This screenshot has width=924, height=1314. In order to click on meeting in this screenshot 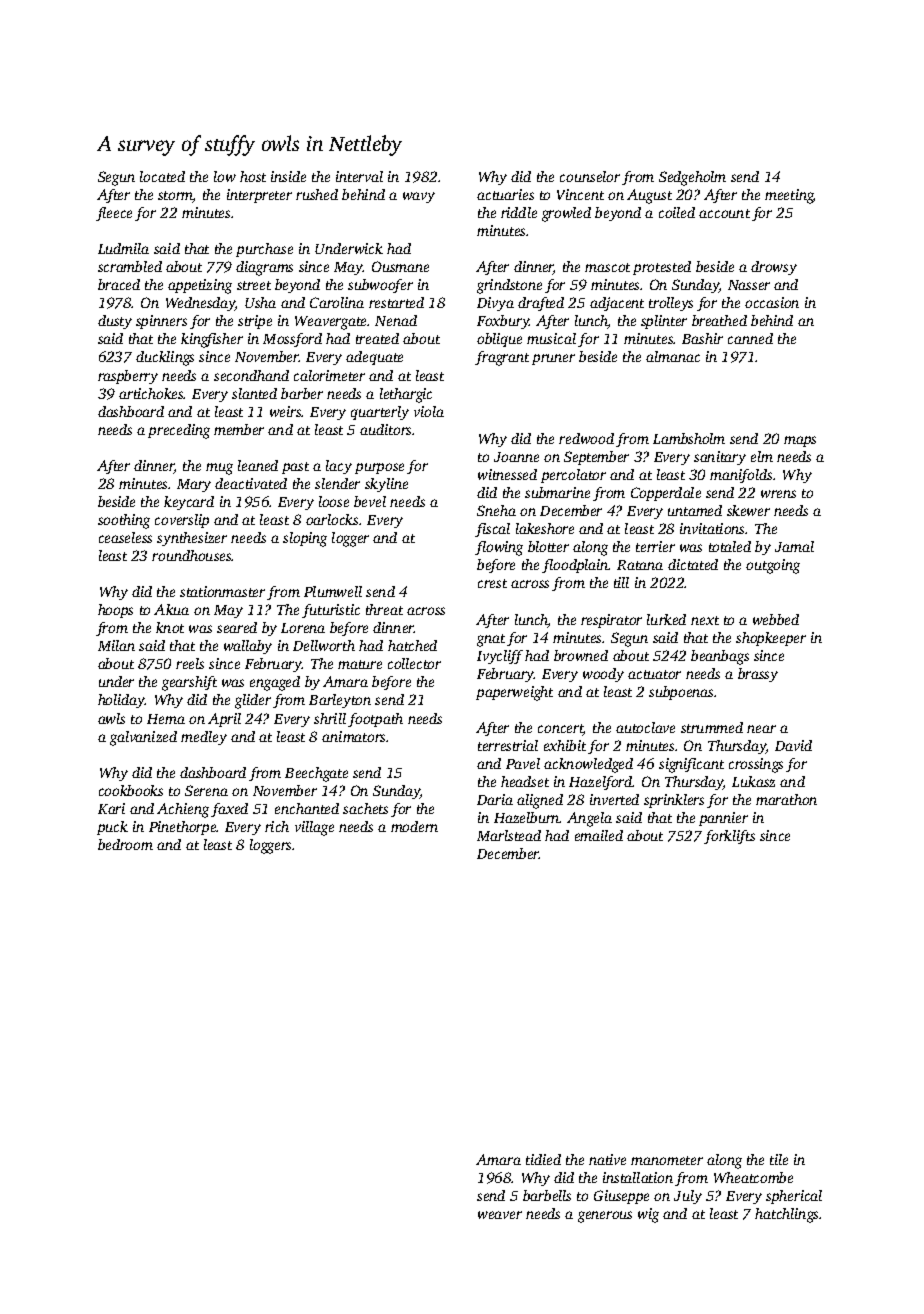, I will do `click(789, 196)`.
